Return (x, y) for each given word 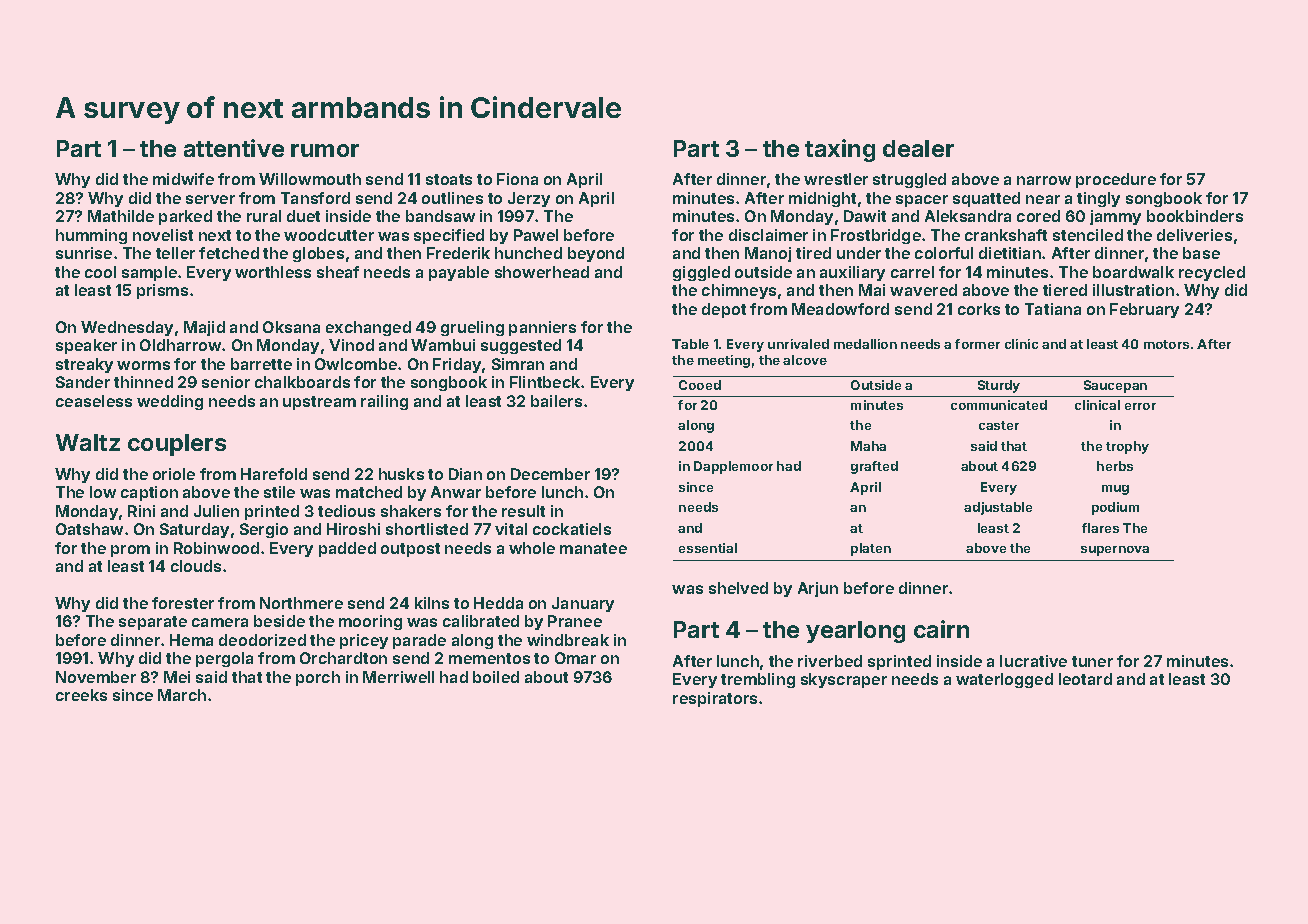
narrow (1044, 180)
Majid (204, 328)
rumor (325, 150)
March (182, 695)
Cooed (700, 385)
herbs (1115, 466)
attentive (234, 148)
